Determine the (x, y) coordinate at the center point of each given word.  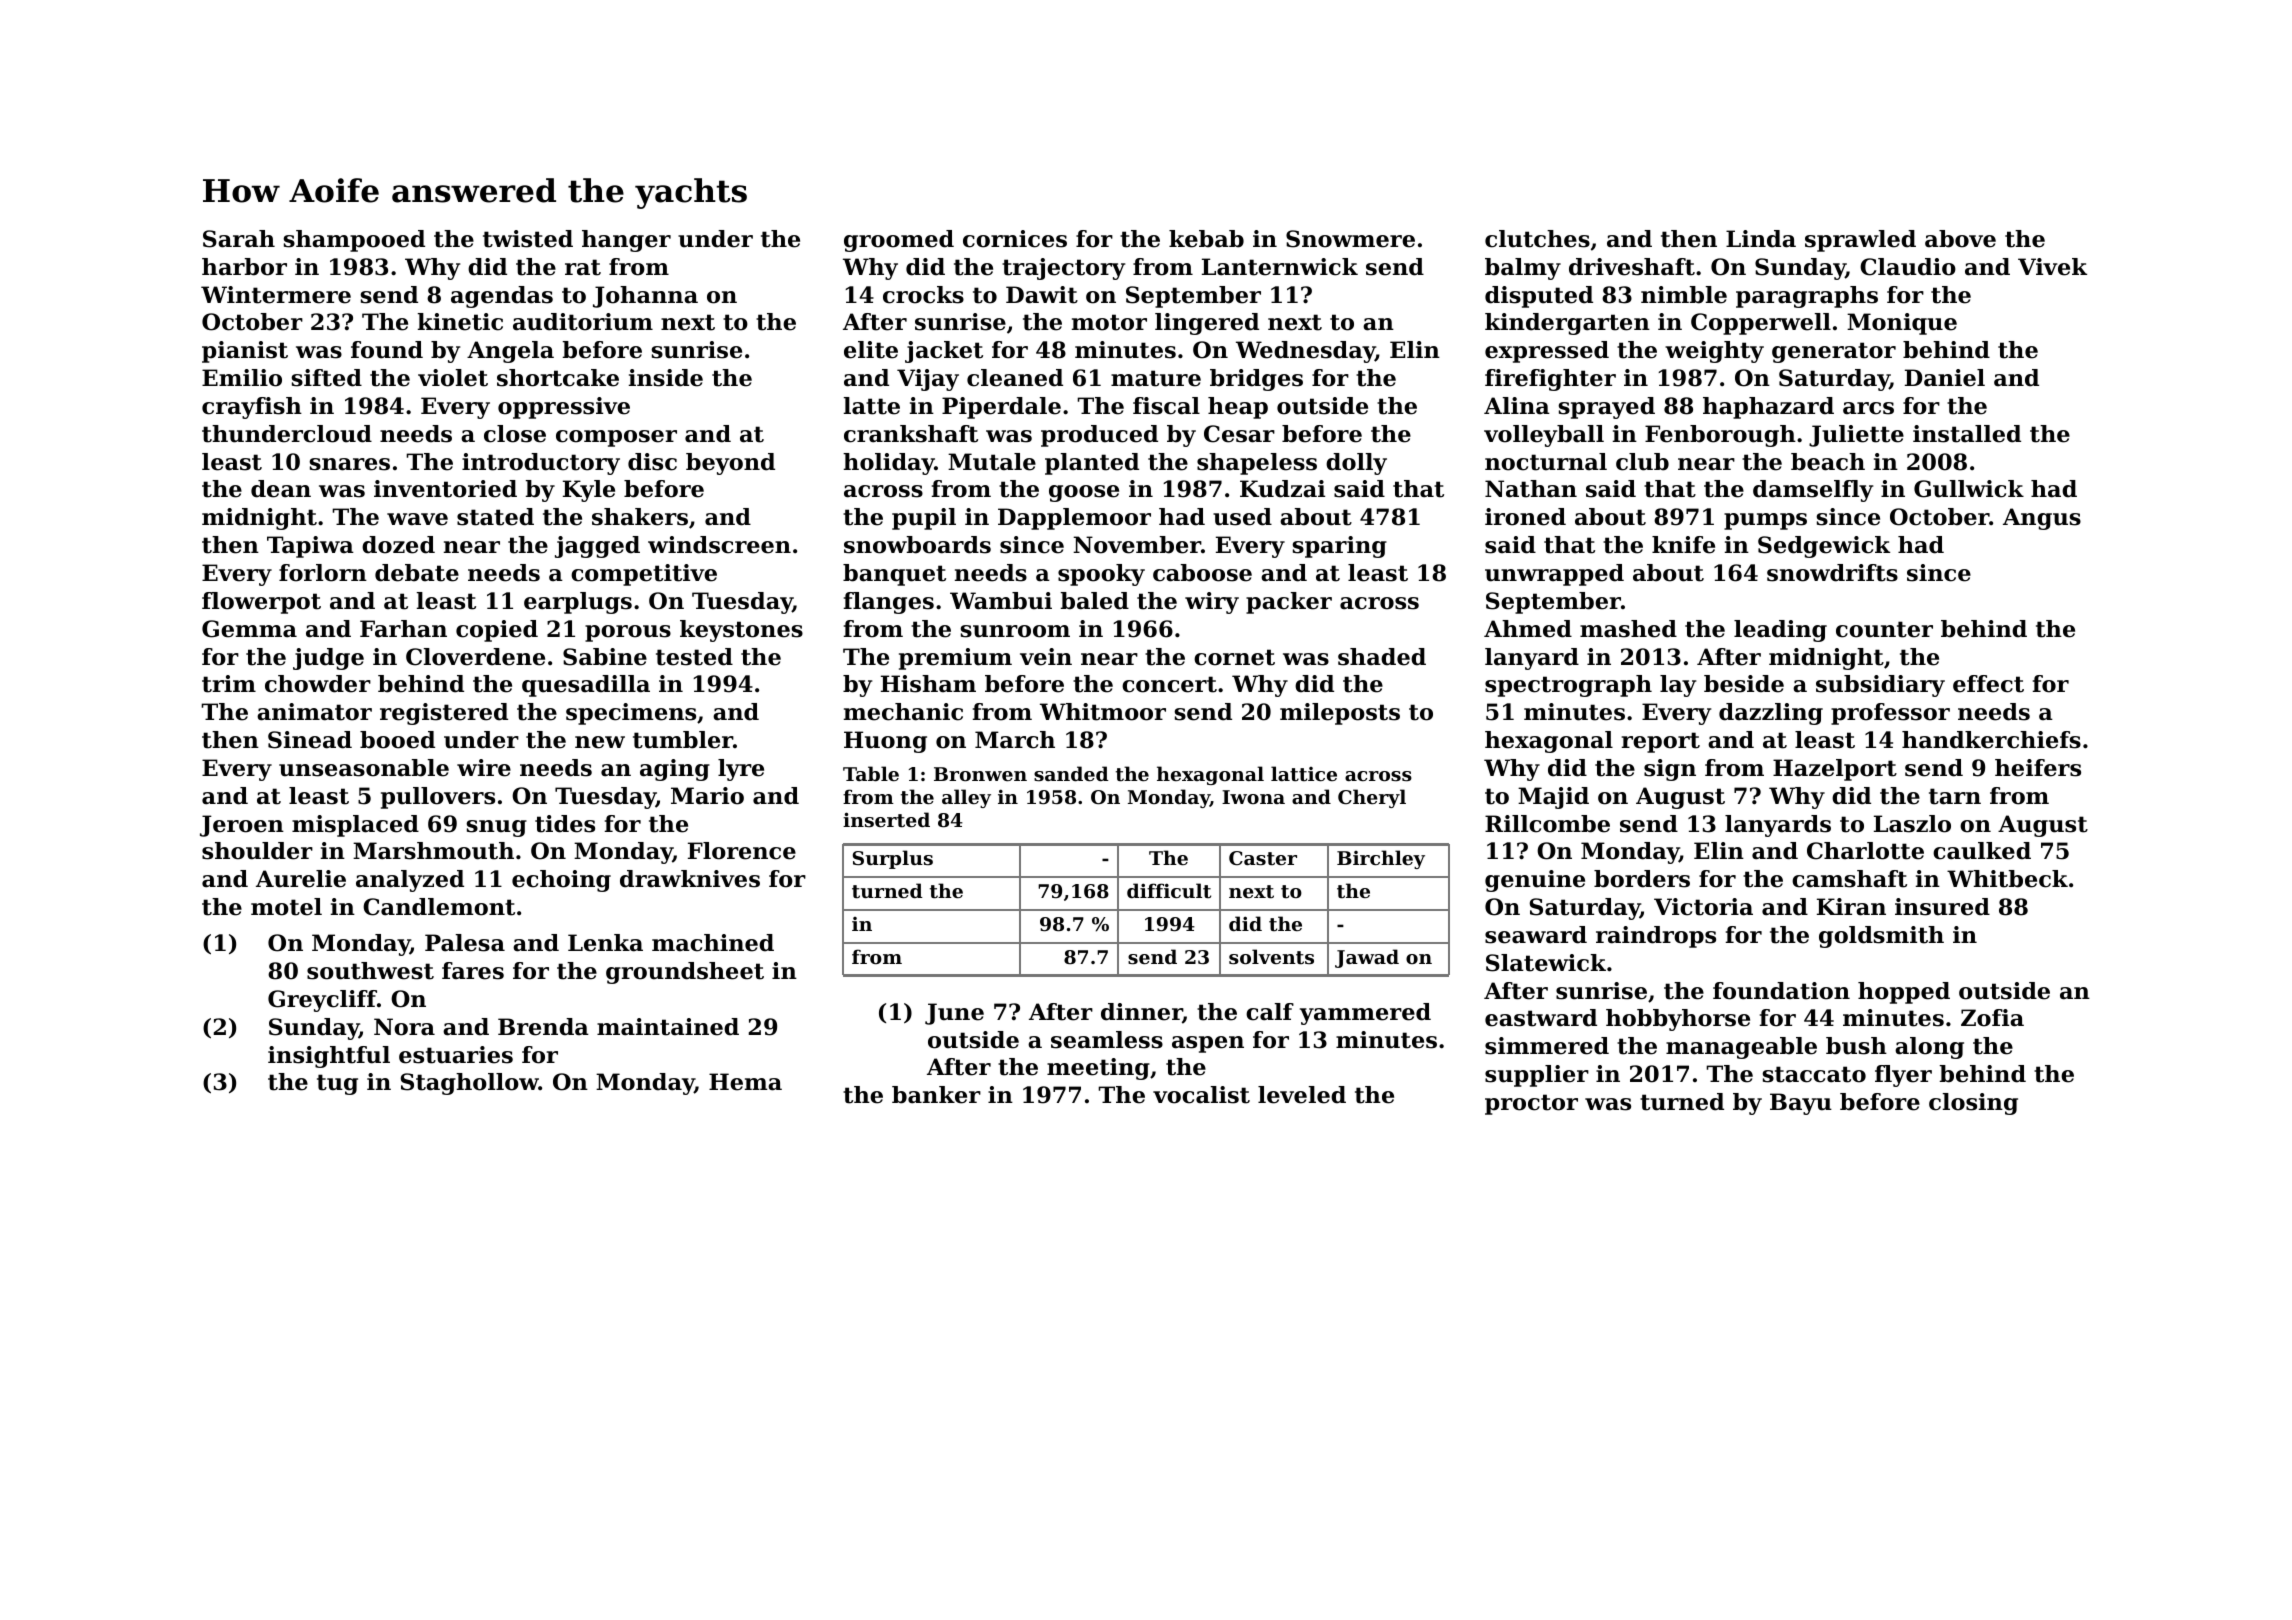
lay (1678, 686)
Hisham (928, 684)
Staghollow (470, 1084)
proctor (1531, 1104)
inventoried (445, 489)
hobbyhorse (1678, 1020)
